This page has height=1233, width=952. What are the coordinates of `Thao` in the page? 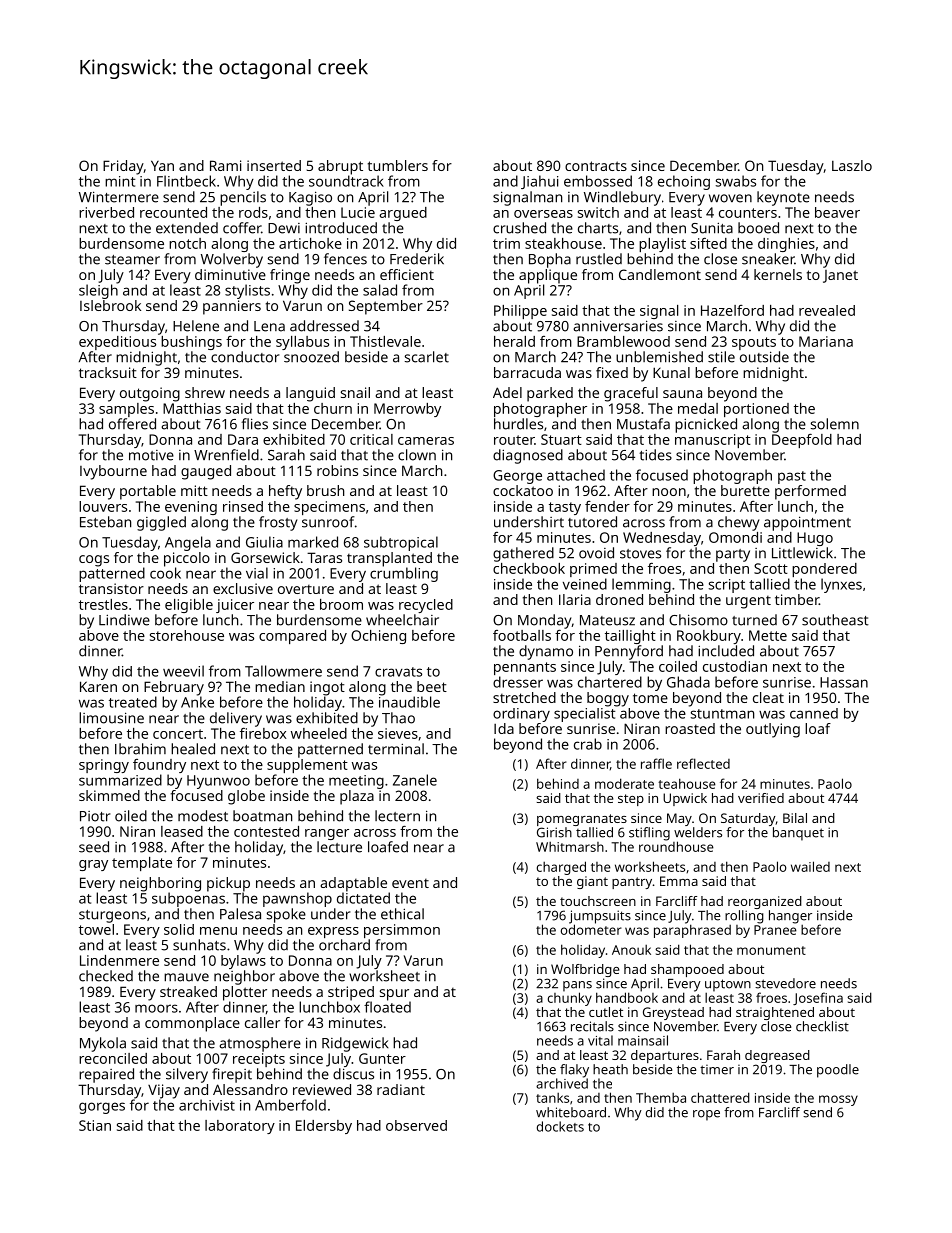 It's located at (398, 718).
